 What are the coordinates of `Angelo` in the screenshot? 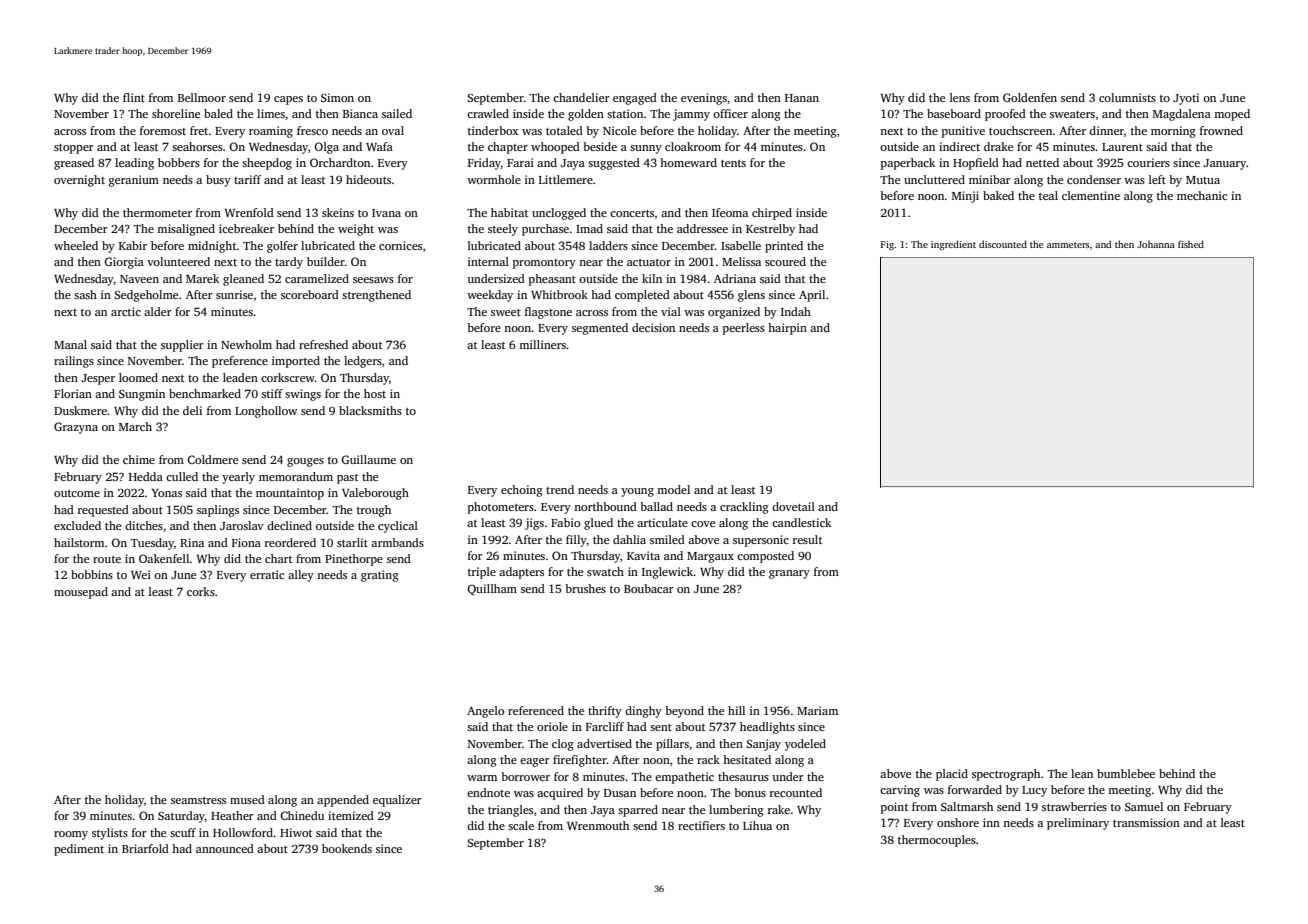 It's located at (485, 712).
